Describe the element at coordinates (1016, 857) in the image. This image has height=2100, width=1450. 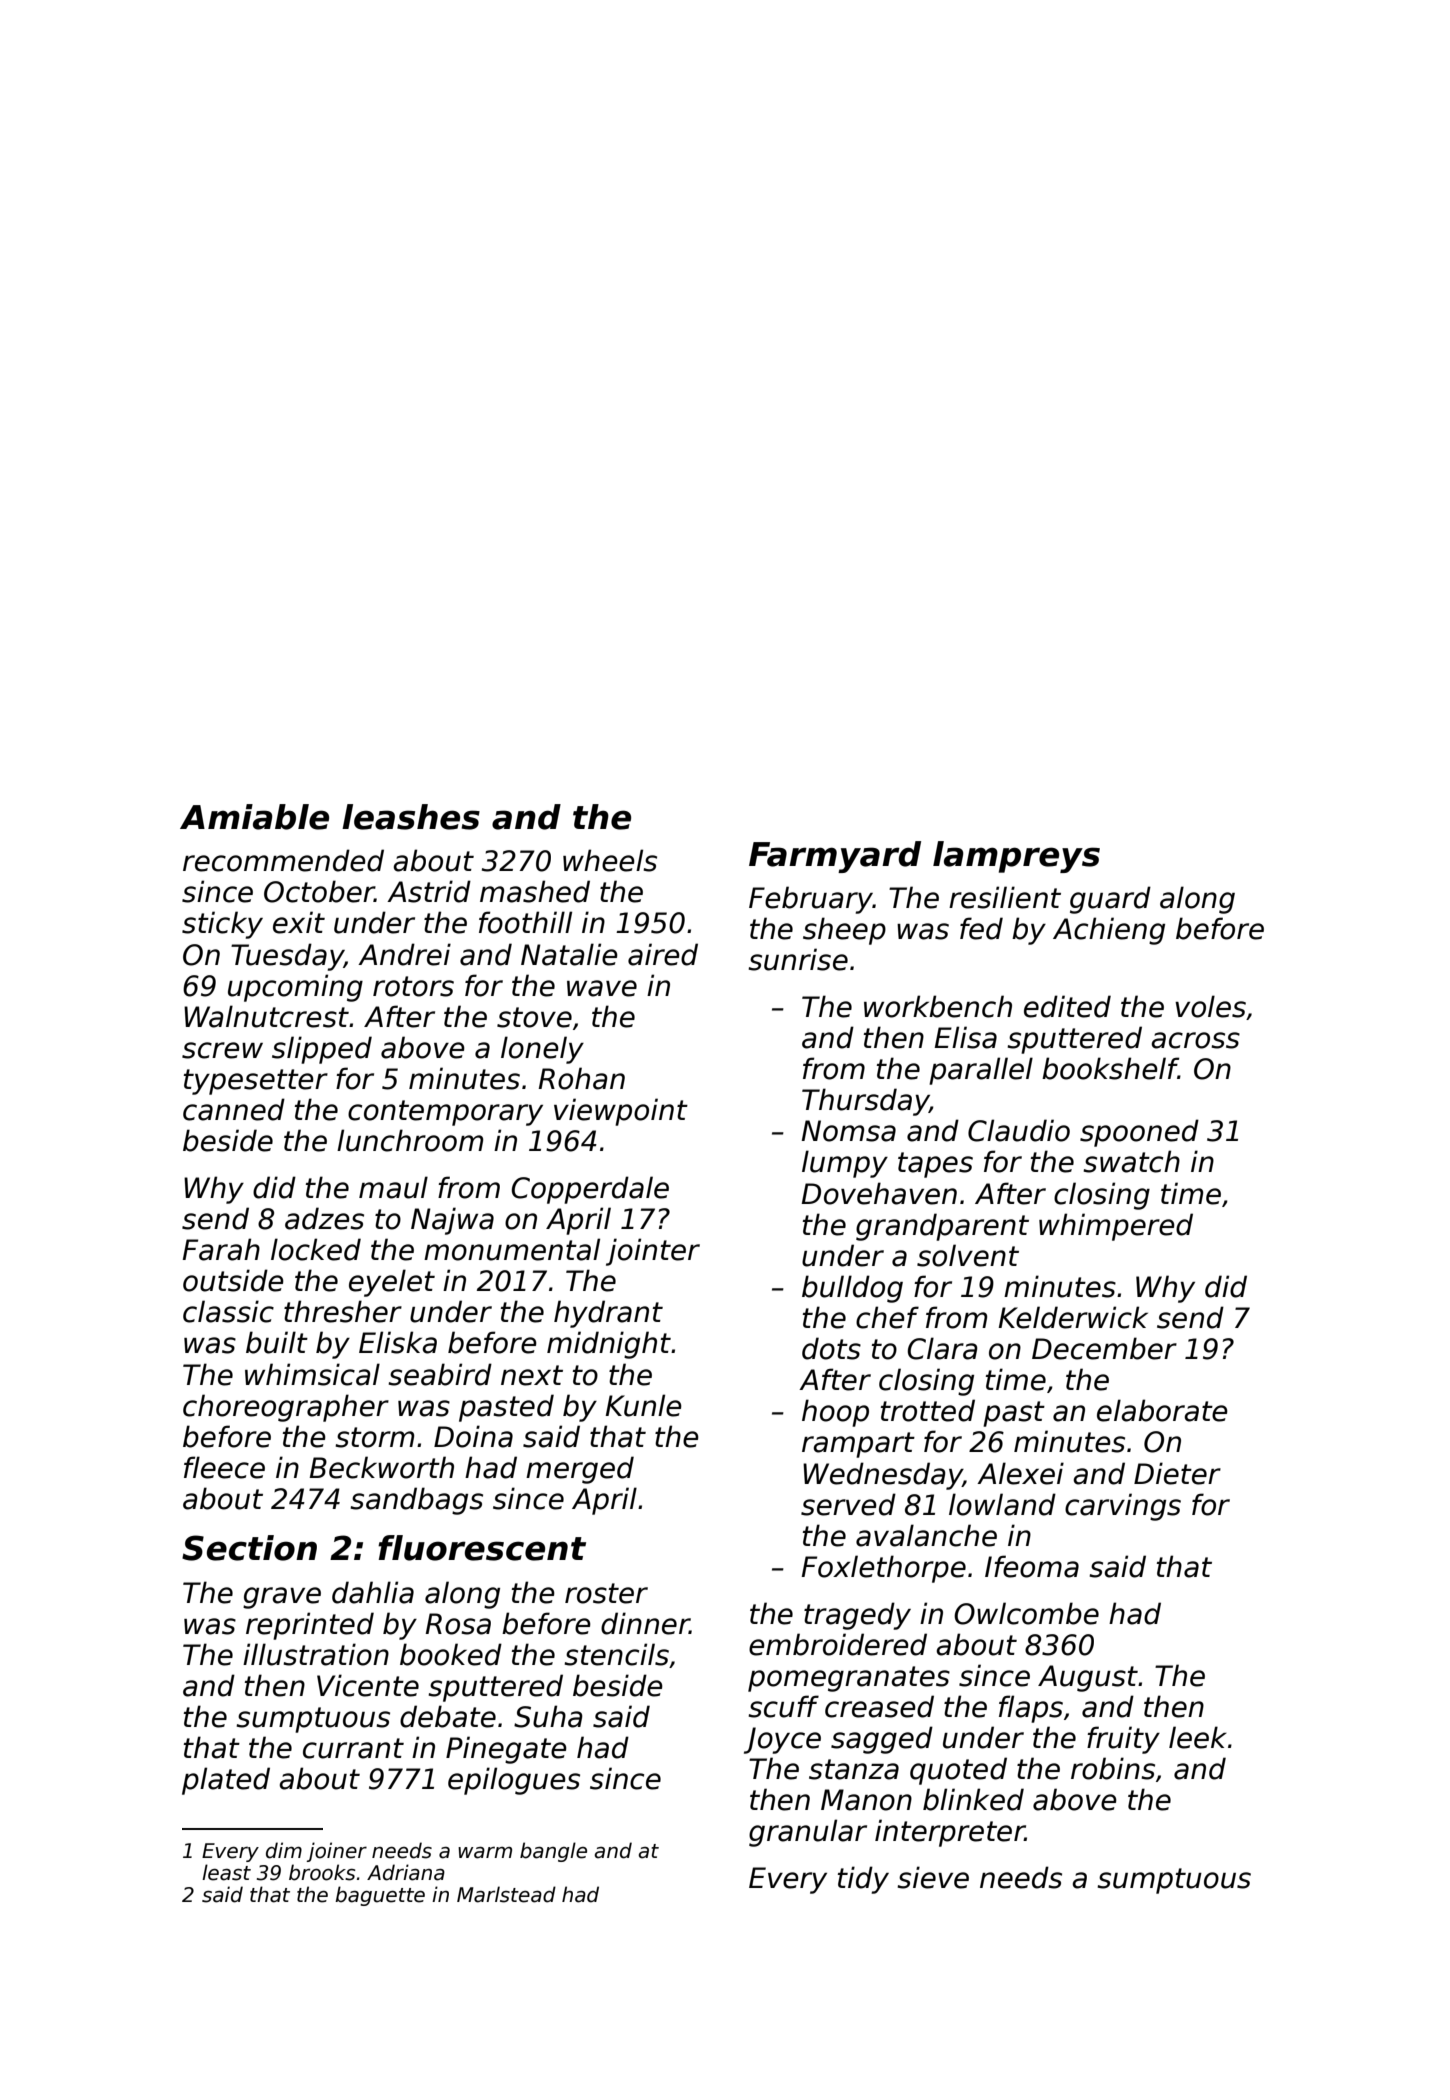
I see `lampreys` at that location.
